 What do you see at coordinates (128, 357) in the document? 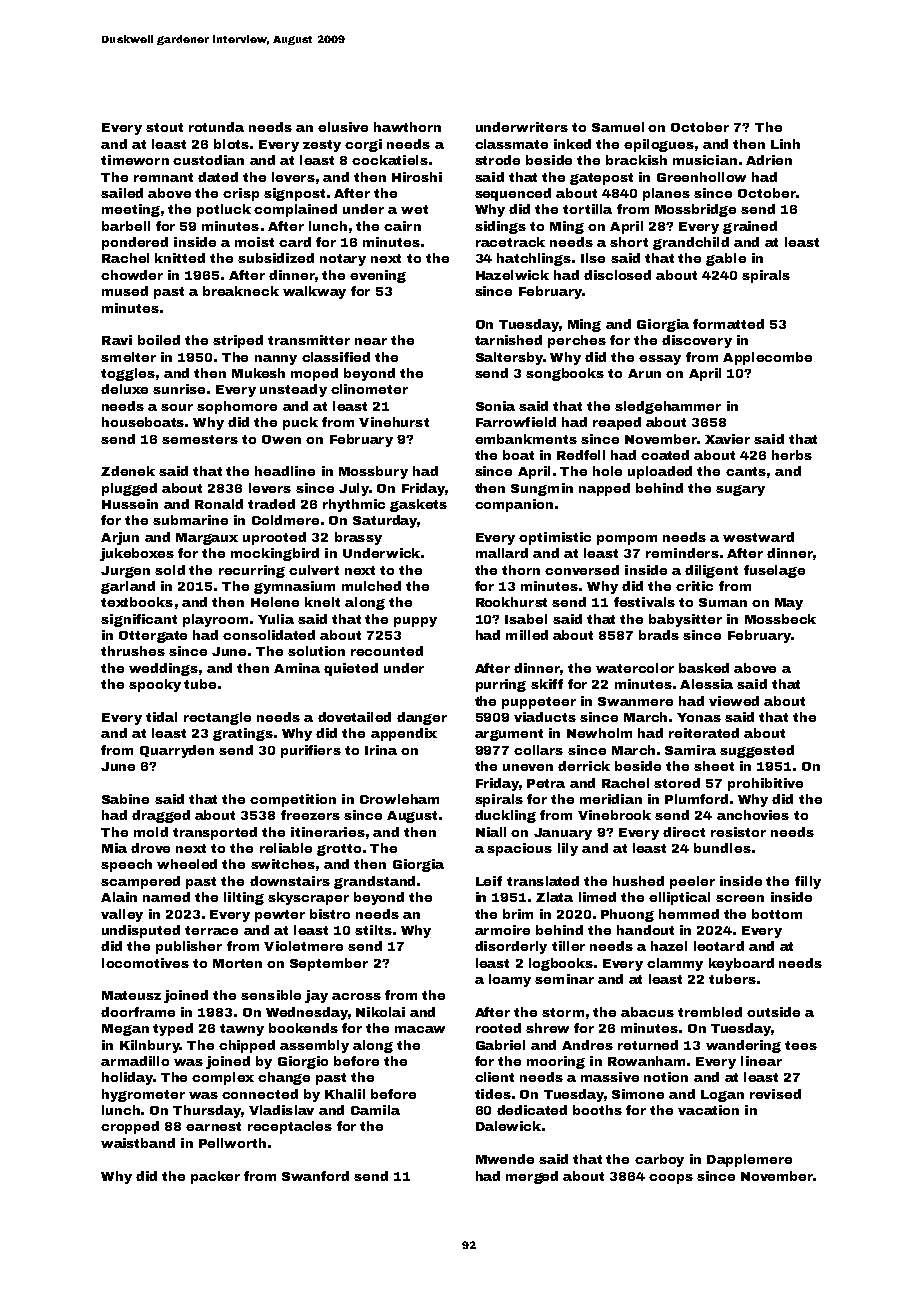
I see `smelter` at bounding box center [128, 357].
